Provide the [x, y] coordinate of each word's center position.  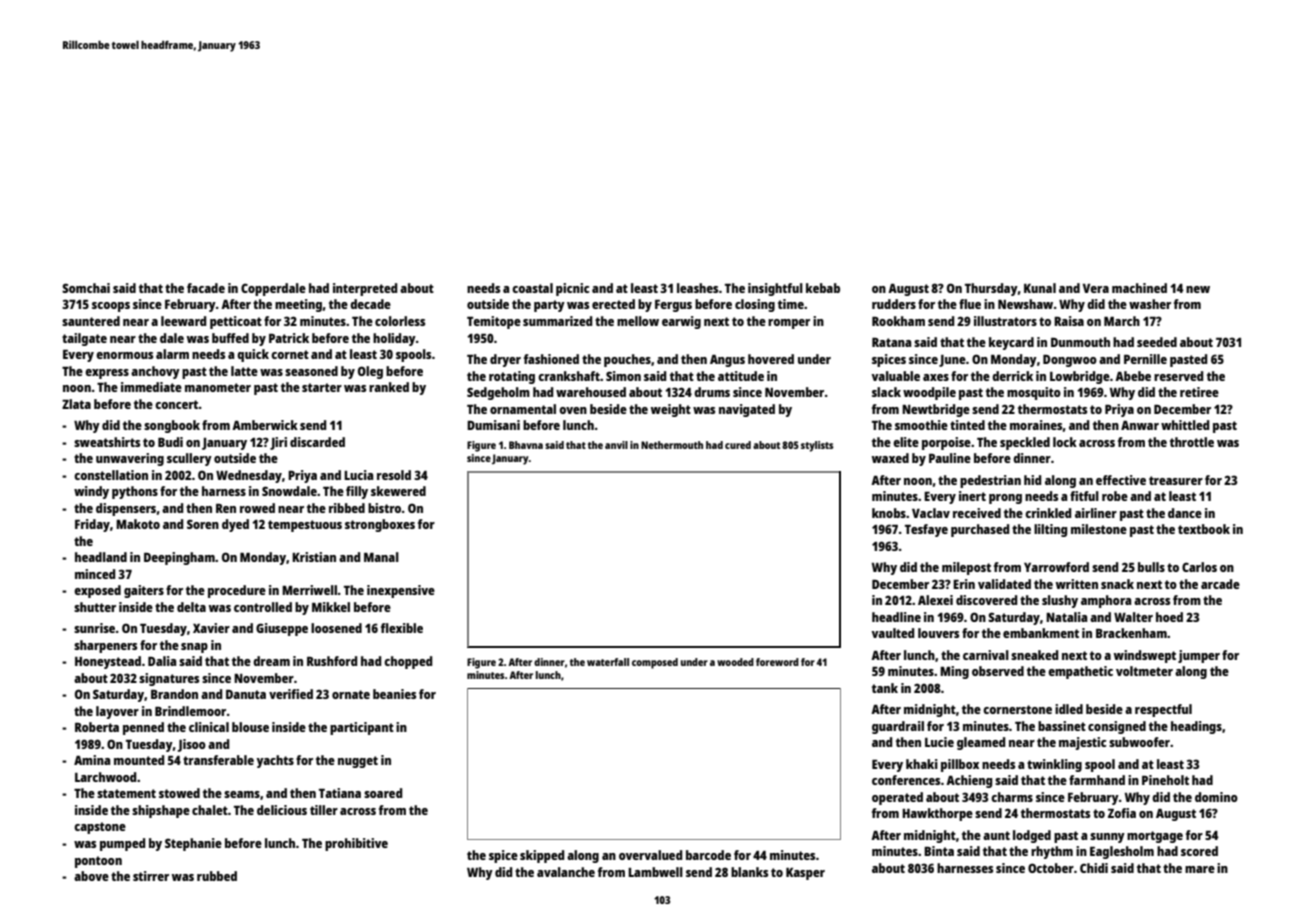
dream [271, 661]
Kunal [1040, 288]
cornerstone [1017, 709]
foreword [777, 662]
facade [206, 288]
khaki [922, 764]
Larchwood [105, 777]
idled [1069, 709]
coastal [532, 288]
